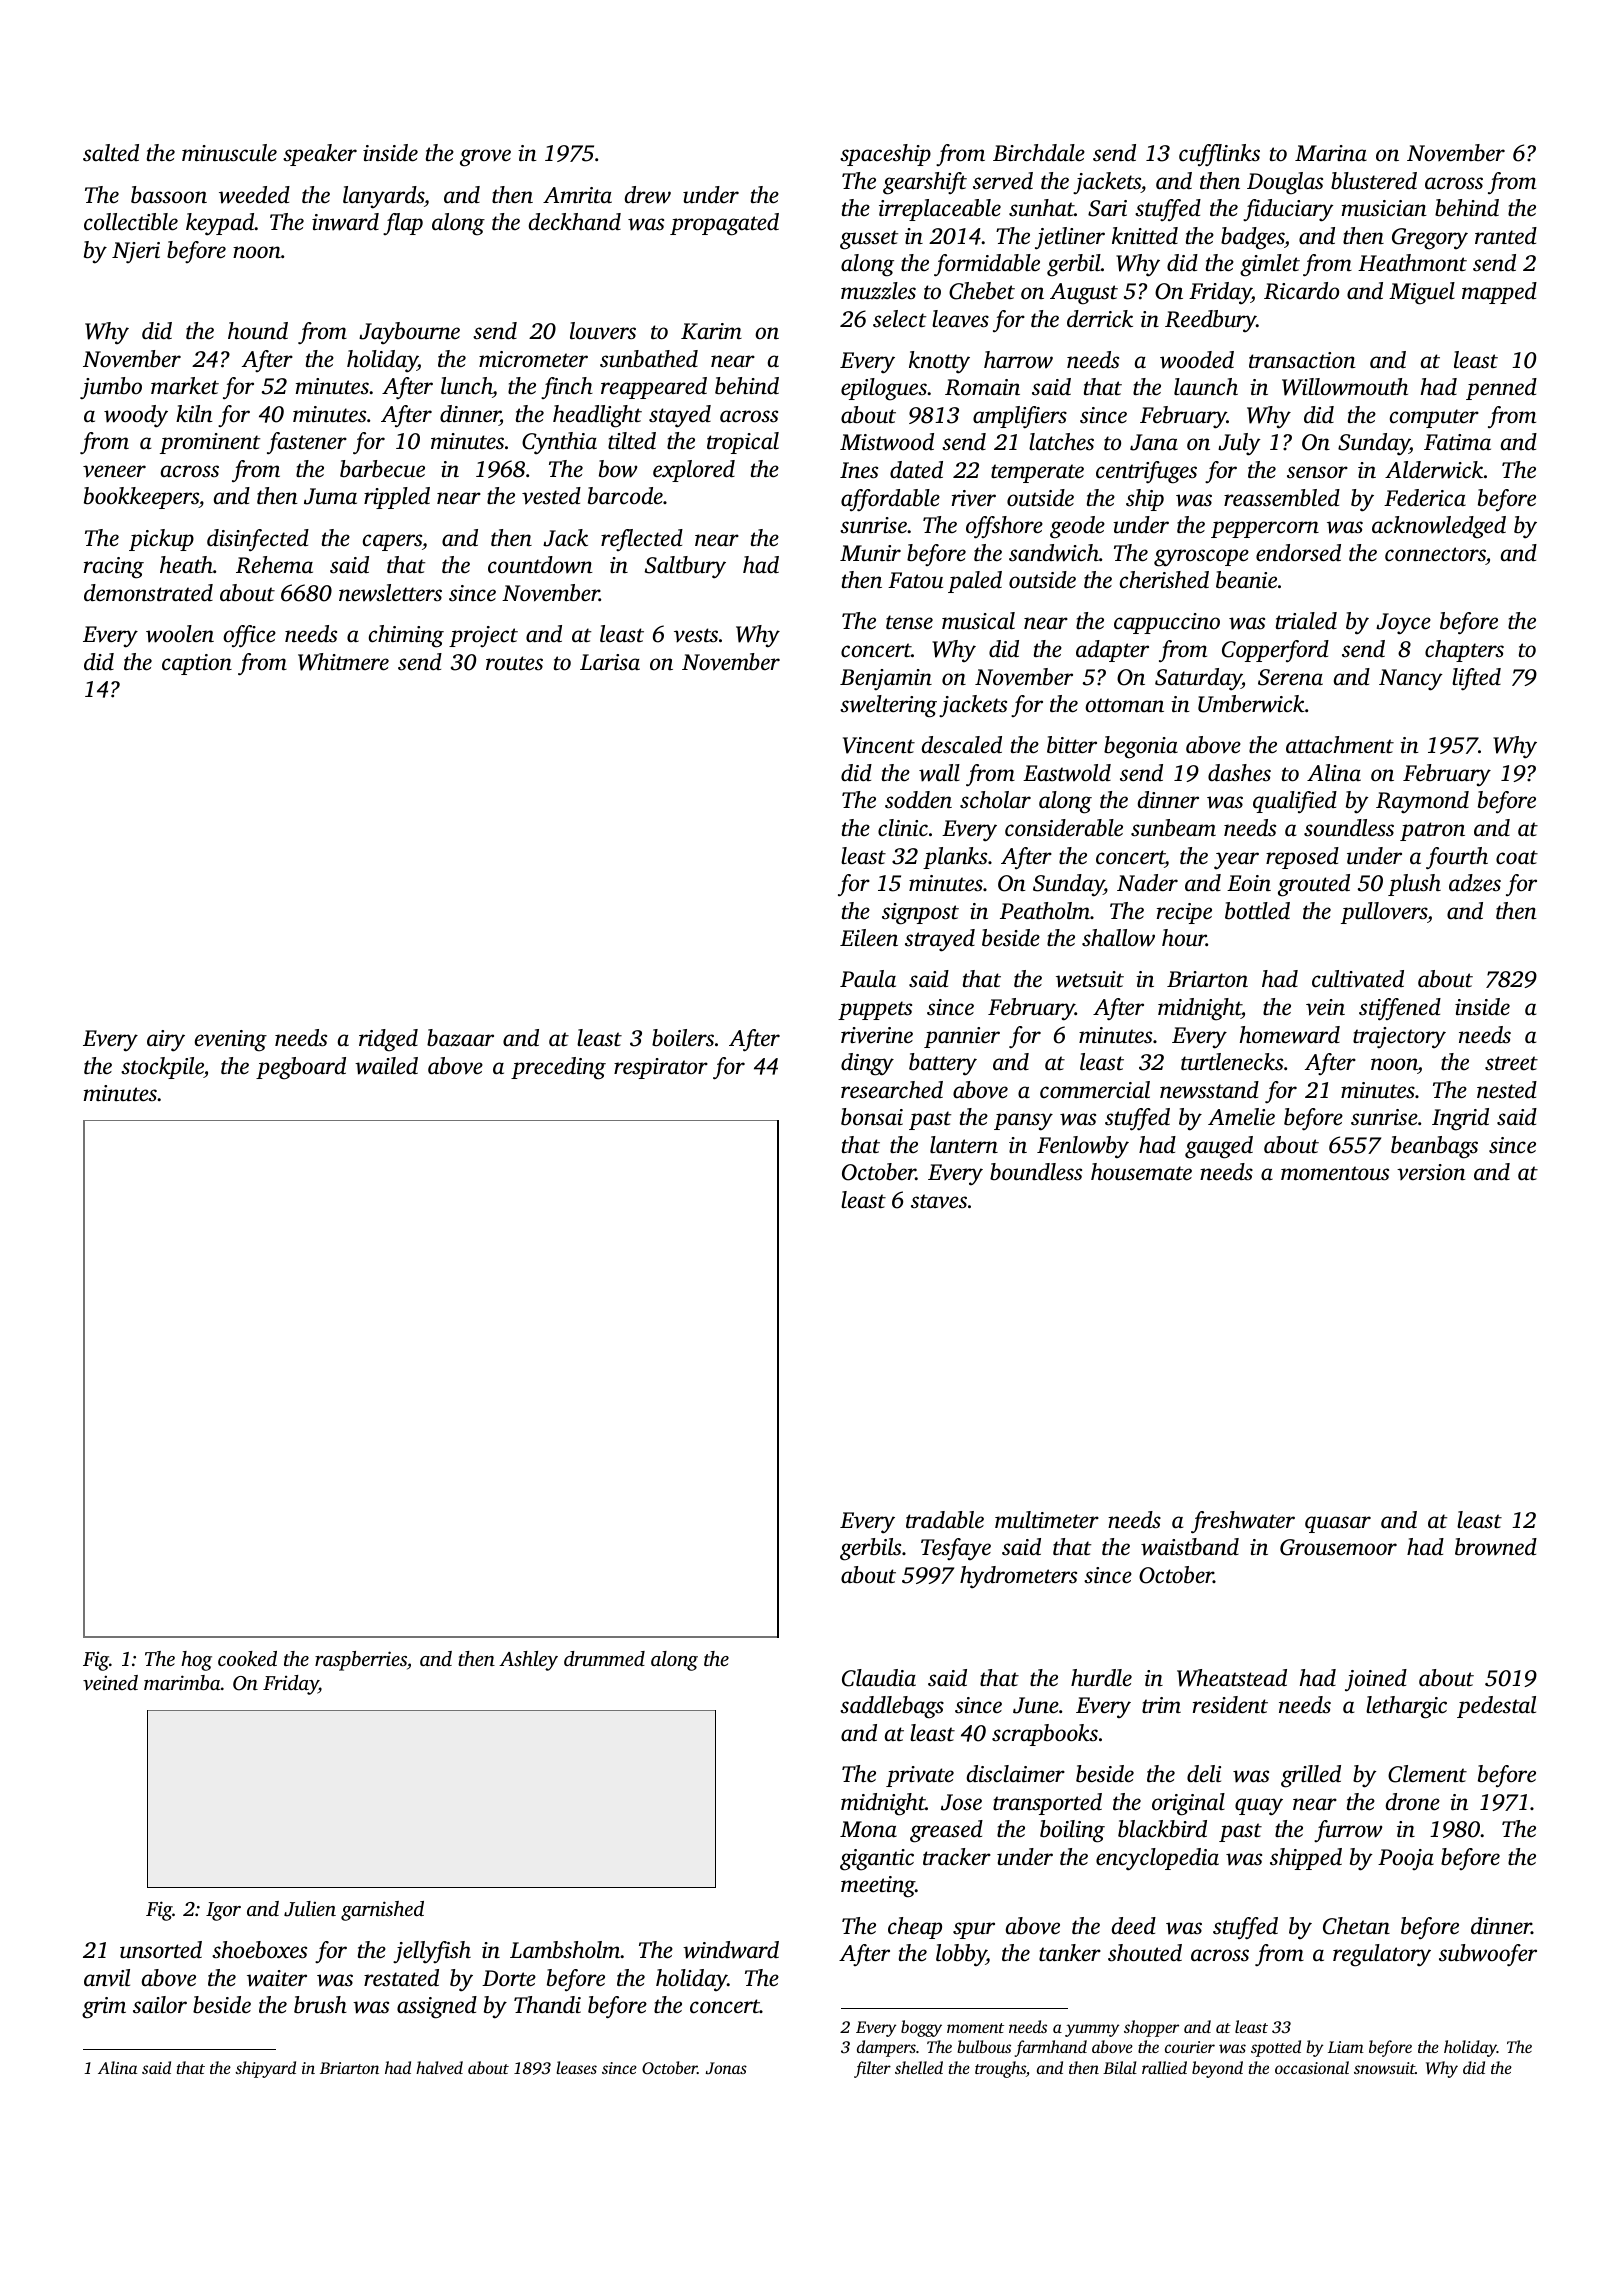 This screenshot has width=1620, height=2292. What do you see at coordinates (111, 388) in the screenshot?
I see `jumbo` at bounding box center [111, 388].
